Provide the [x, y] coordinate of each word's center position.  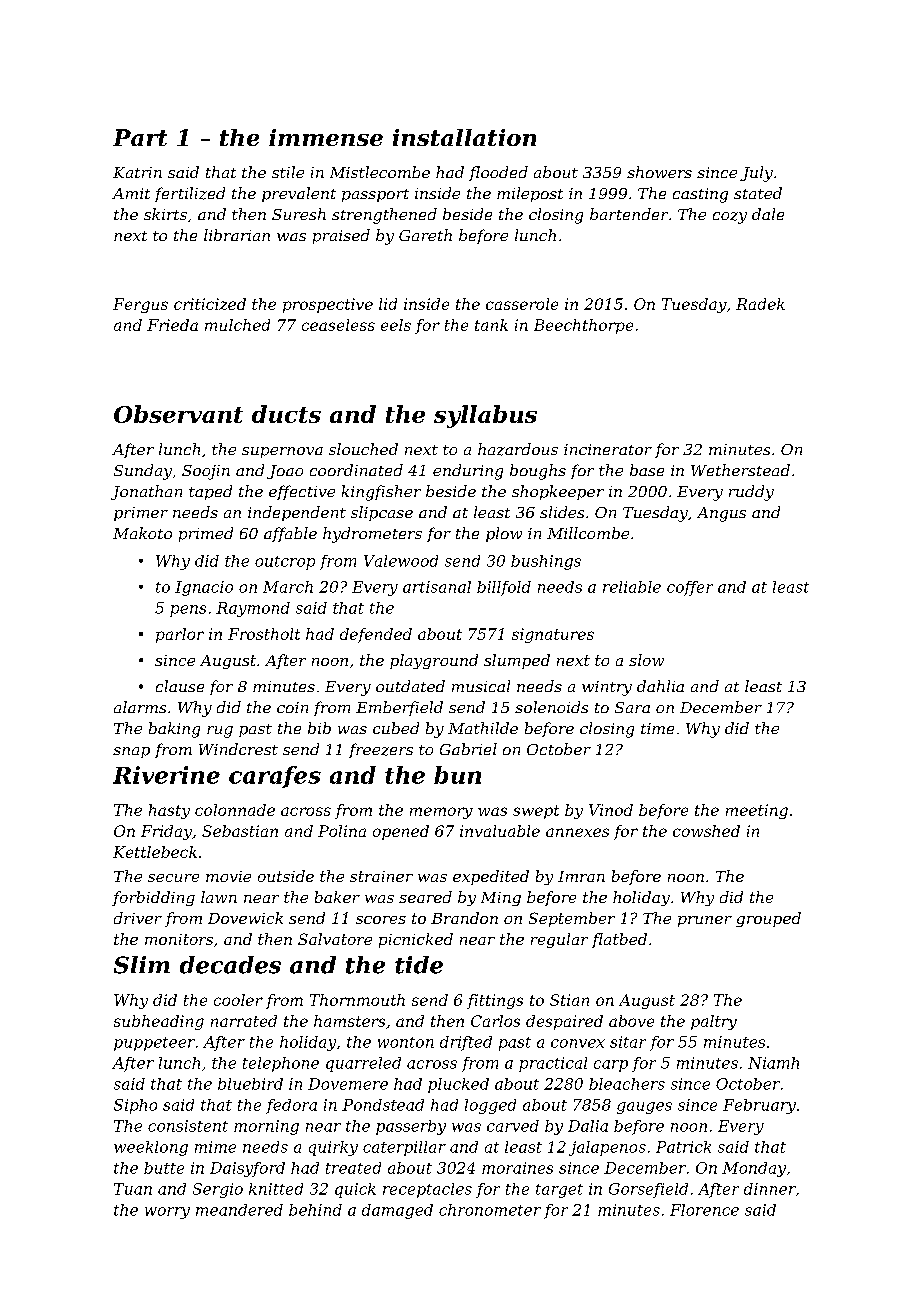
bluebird [250, 1084]
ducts [286, 414]
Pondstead [383, 1105]
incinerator [608, 449]
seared [425, 897]
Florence [704, 1210]
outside [286, 876]
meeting [757, 811]
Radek [760, 304]
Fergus [140, 305]
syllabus [485, 416]
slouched [363, 449]
